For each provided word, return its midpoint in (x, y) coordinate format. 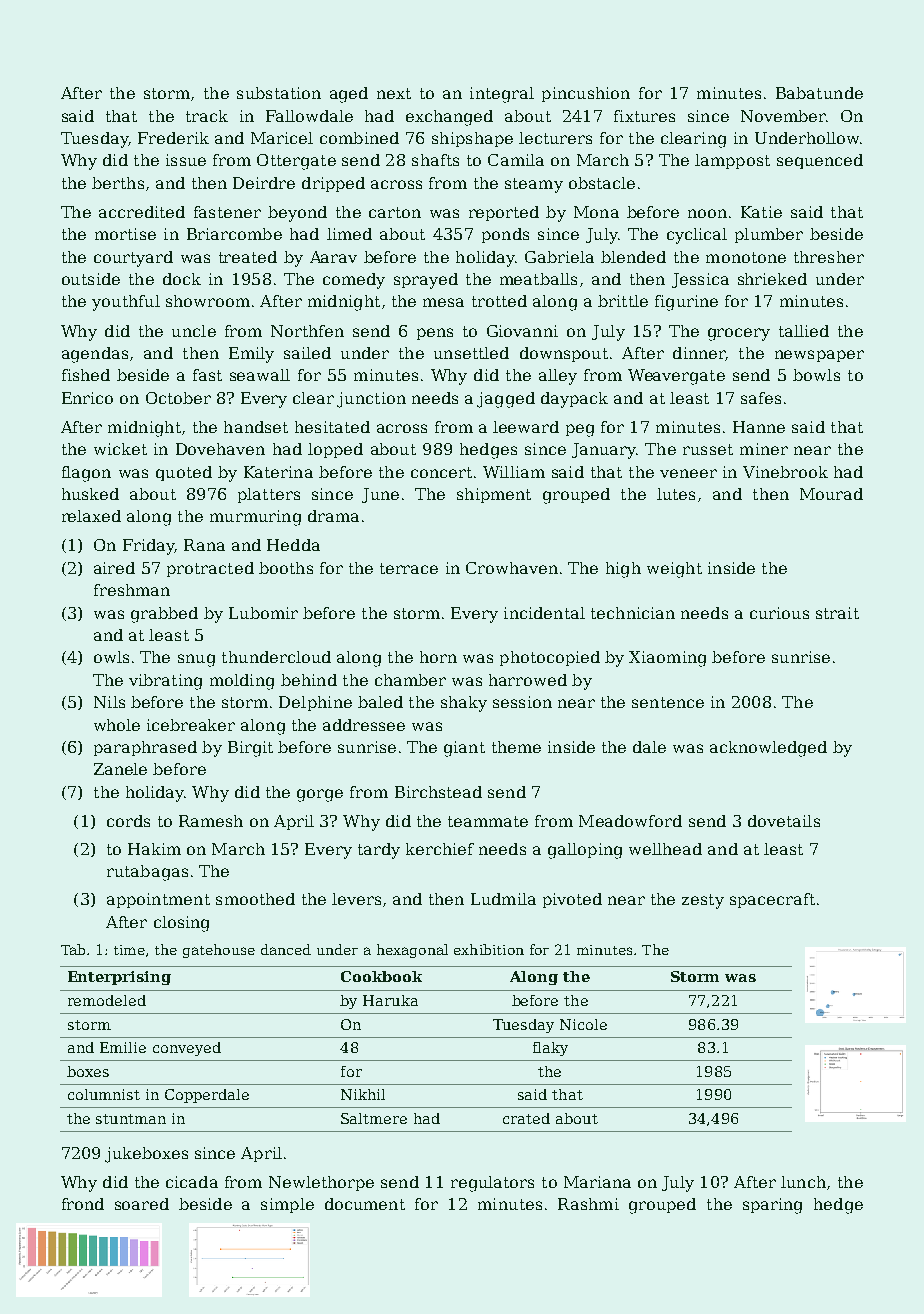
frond (83, 1204)
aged (349, 95)
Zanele (120, 769)
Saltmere (374, 1118)
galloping (585, 851)
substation (279, 93)
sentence (668, 702)
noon (707, 213)
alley (558, 377)
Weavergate (676, 377)
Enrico (87, 398)
